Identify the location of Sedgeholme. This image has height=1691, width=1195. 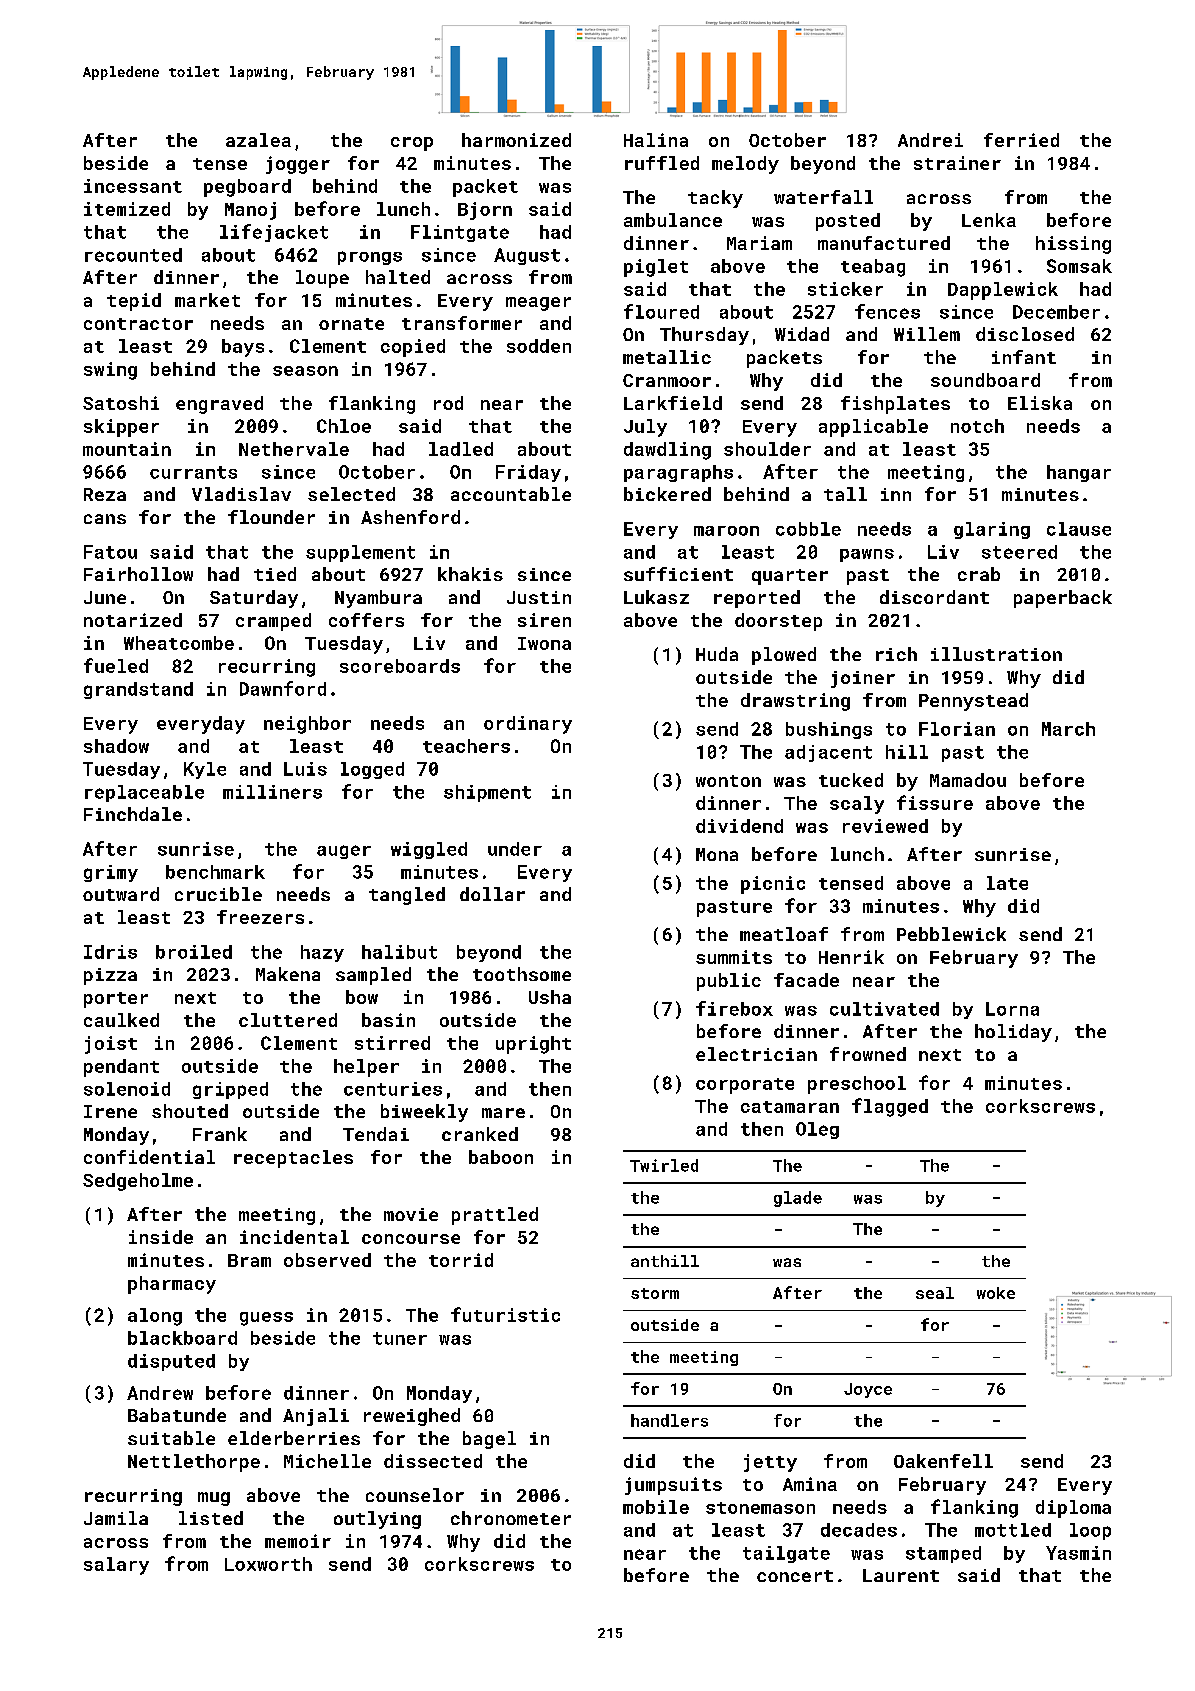
(138, 1182).
